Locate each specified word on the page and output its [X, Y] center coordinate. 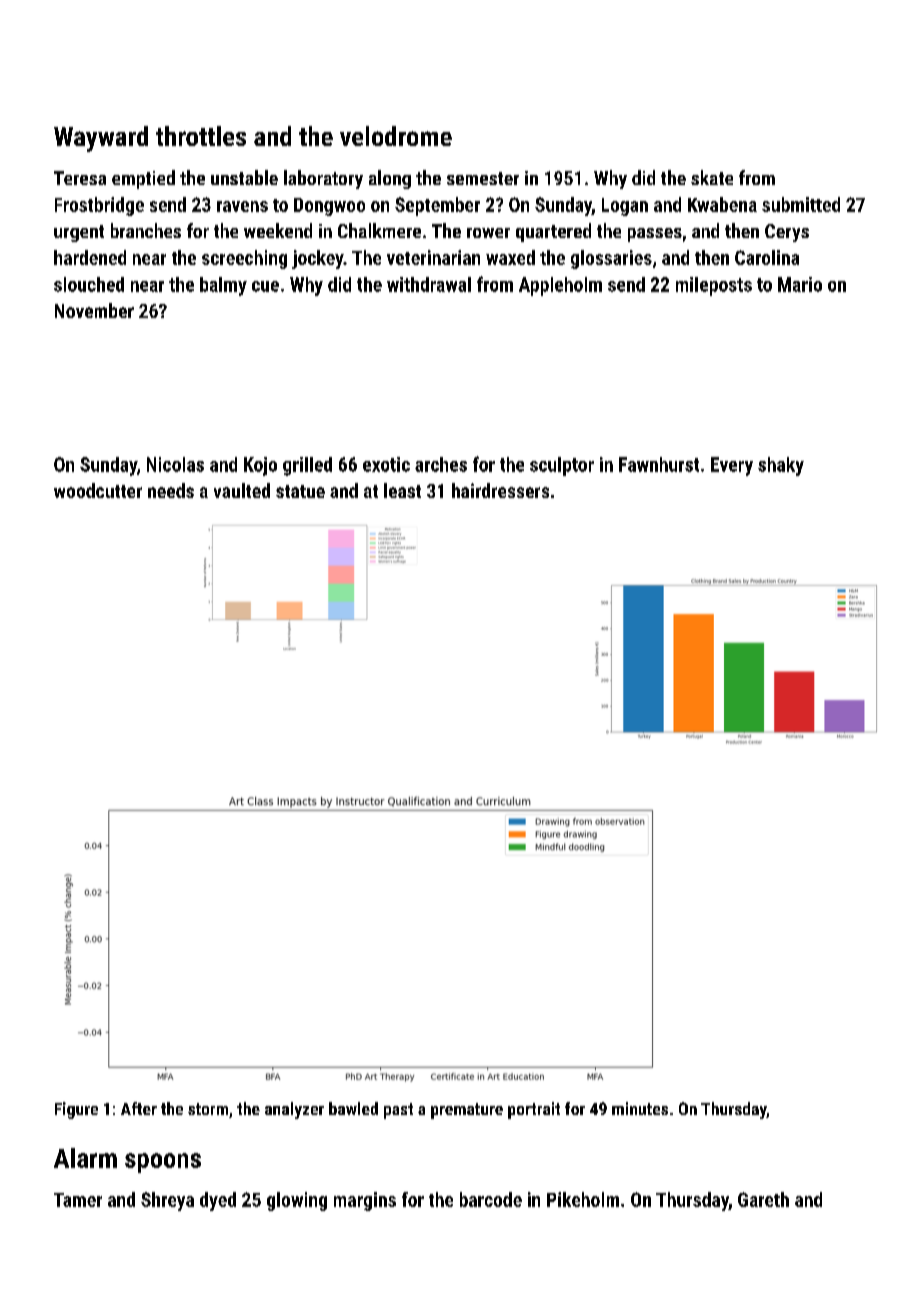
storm [208, 1109]
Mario [800, 284]
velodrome [396, 136]
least [402, 490]
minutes [640, 1108]
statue [300, 491]
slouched [89, 284]
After [139, 1108]
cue [265, 286]
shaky [781, 466]
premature [467, 1111]
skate [712, 177]
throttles [201, 136]
